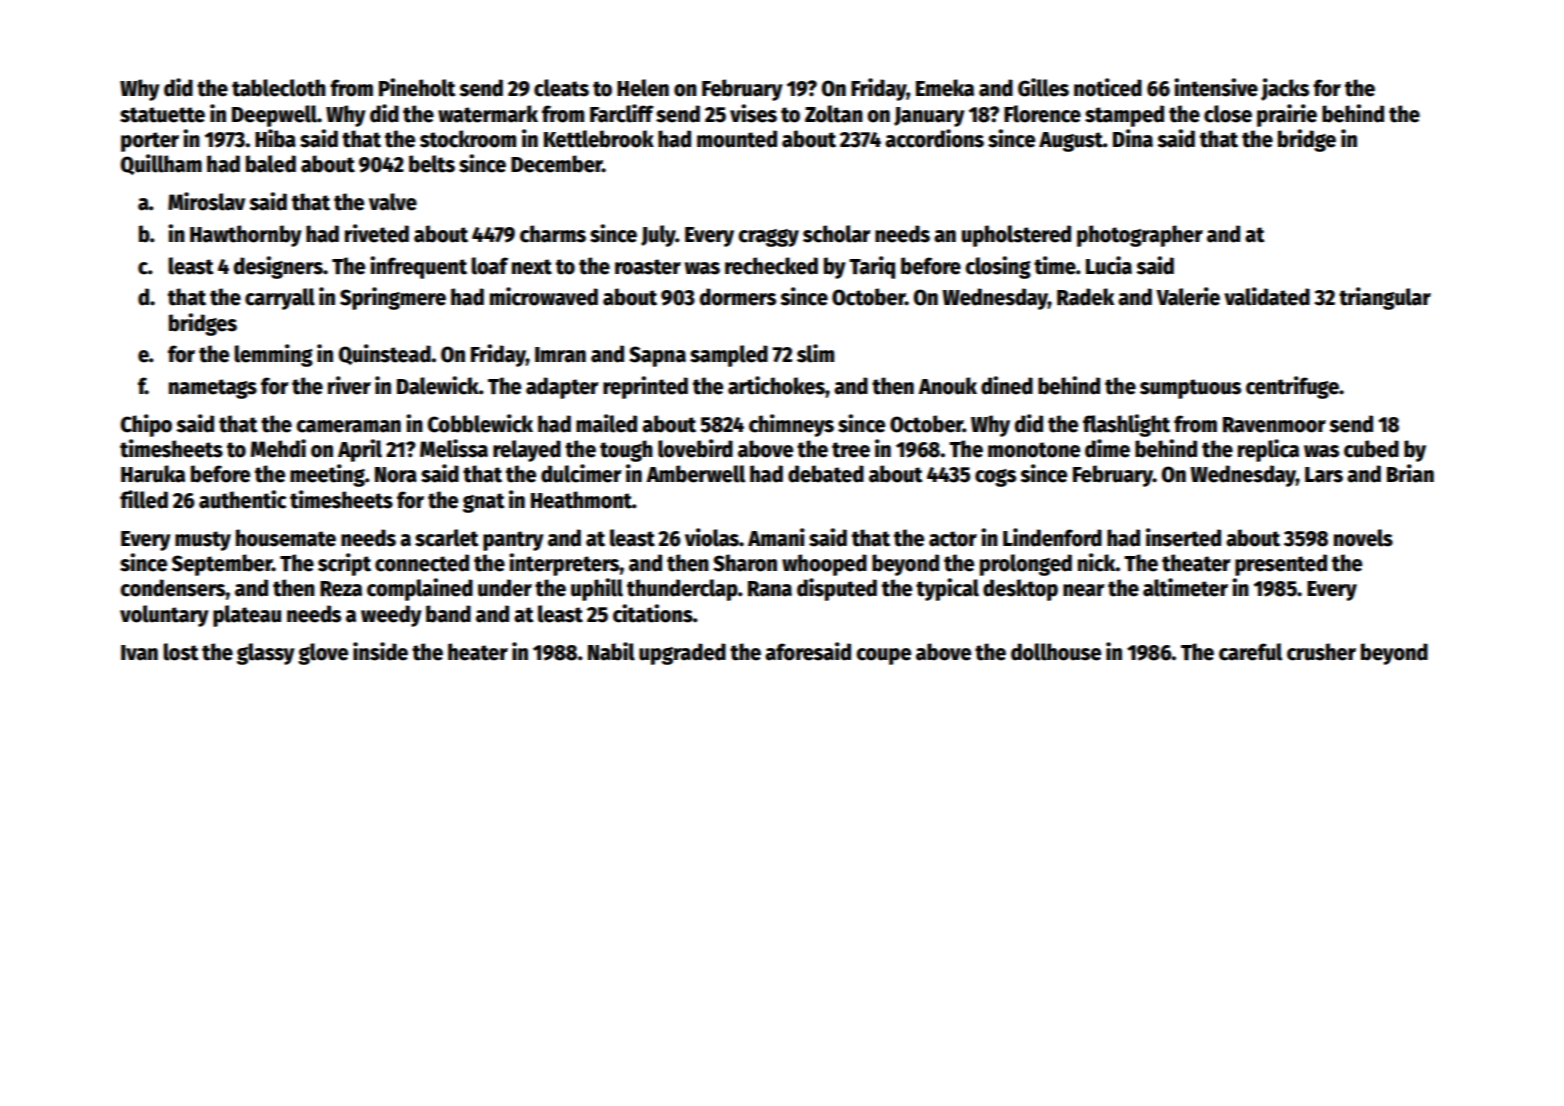 This document has width=1564, height=1106. What do you see at coordinates (279, 88) in the document?
I see `tablecloth` at bounding box center [279, 88].
